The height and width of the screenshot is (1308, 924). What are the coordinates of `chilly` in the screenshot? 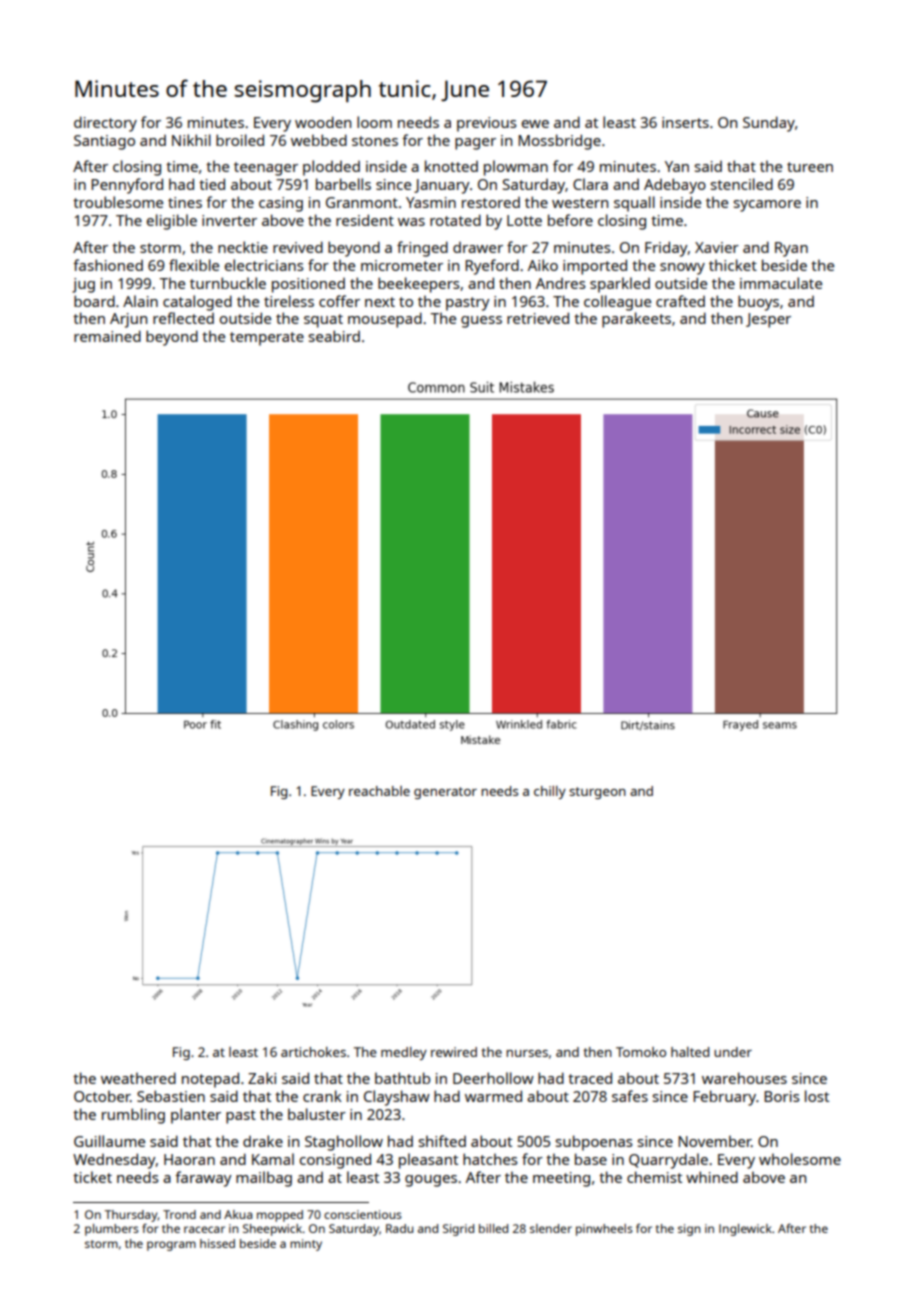 It's located at (550, 792).
